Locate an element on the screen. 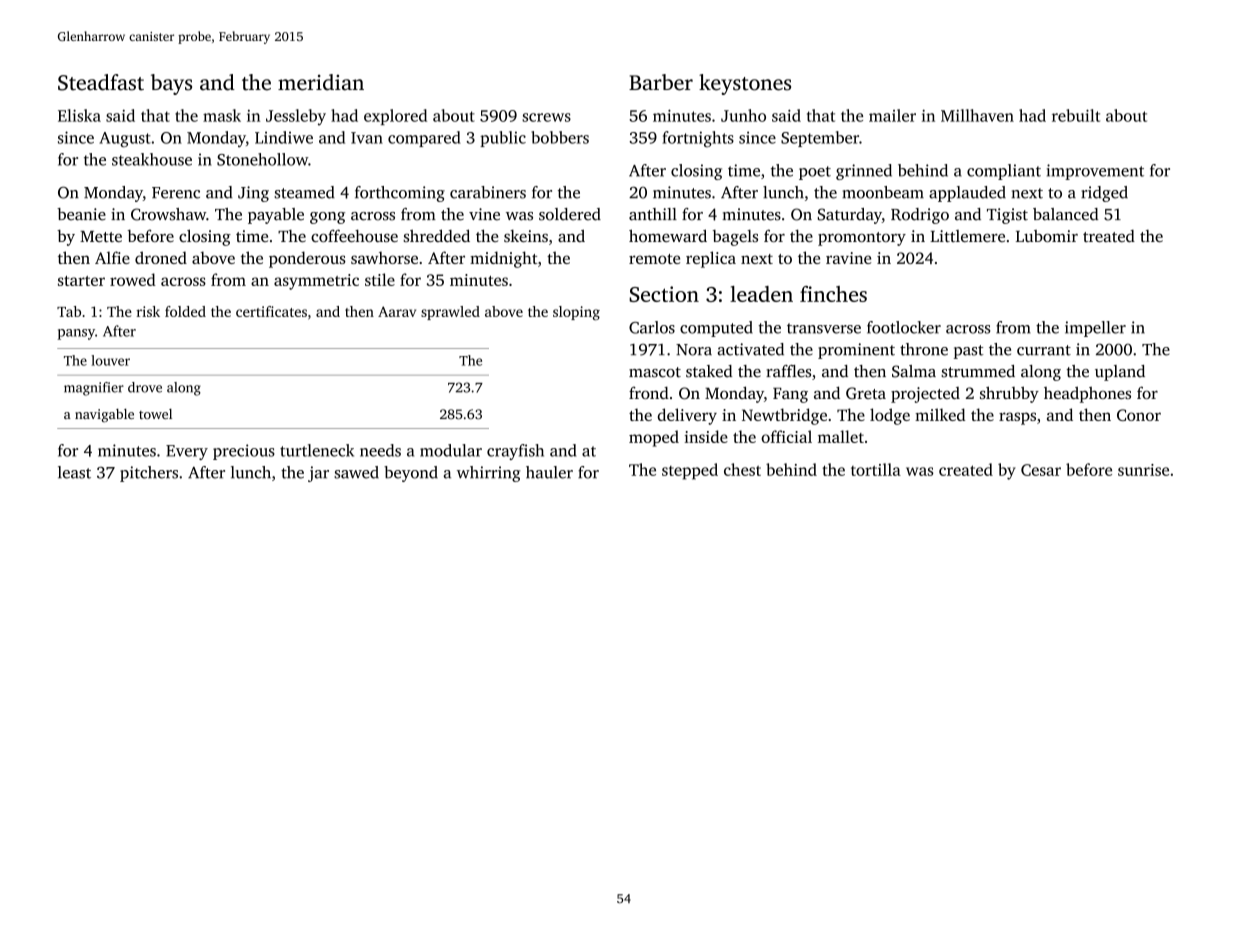 The width and height of the screenshot is (1233, 952). meridian is located at coordinates (321, 82).
